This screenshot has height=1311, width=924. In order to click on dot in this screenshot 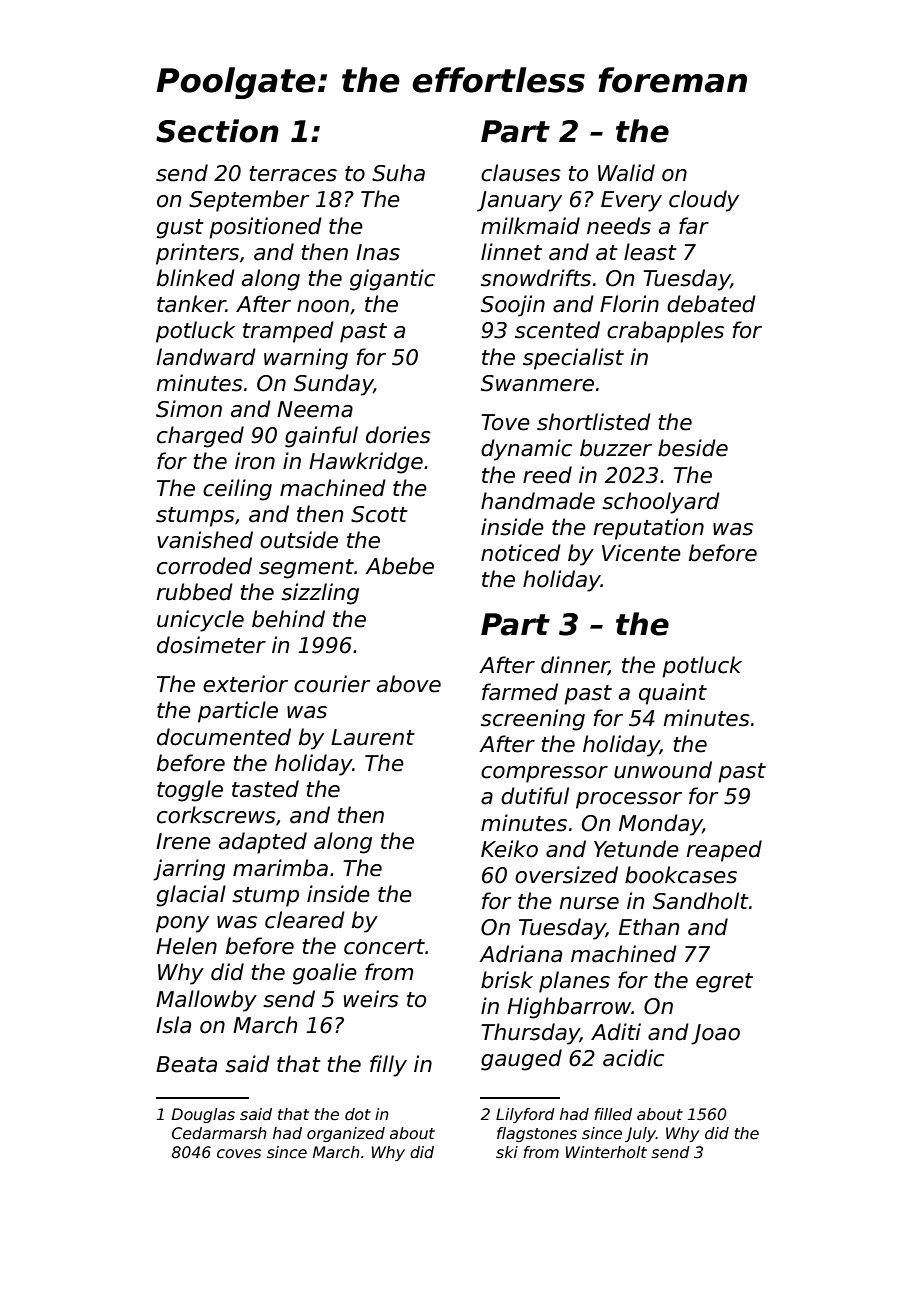, I will do `click(358, 1114)`.
